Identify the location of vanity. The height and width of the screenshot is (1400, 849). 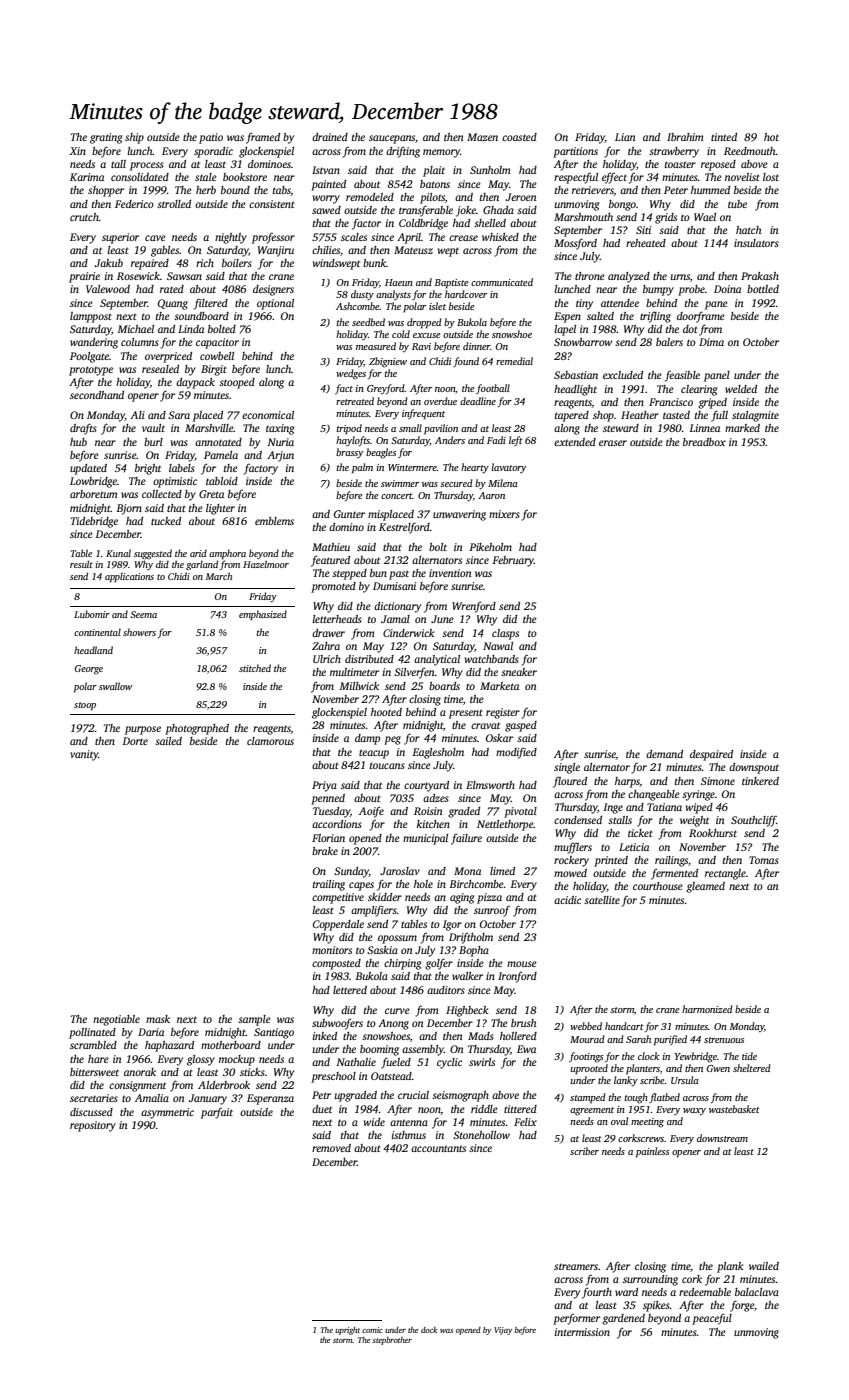
(84, 755).
